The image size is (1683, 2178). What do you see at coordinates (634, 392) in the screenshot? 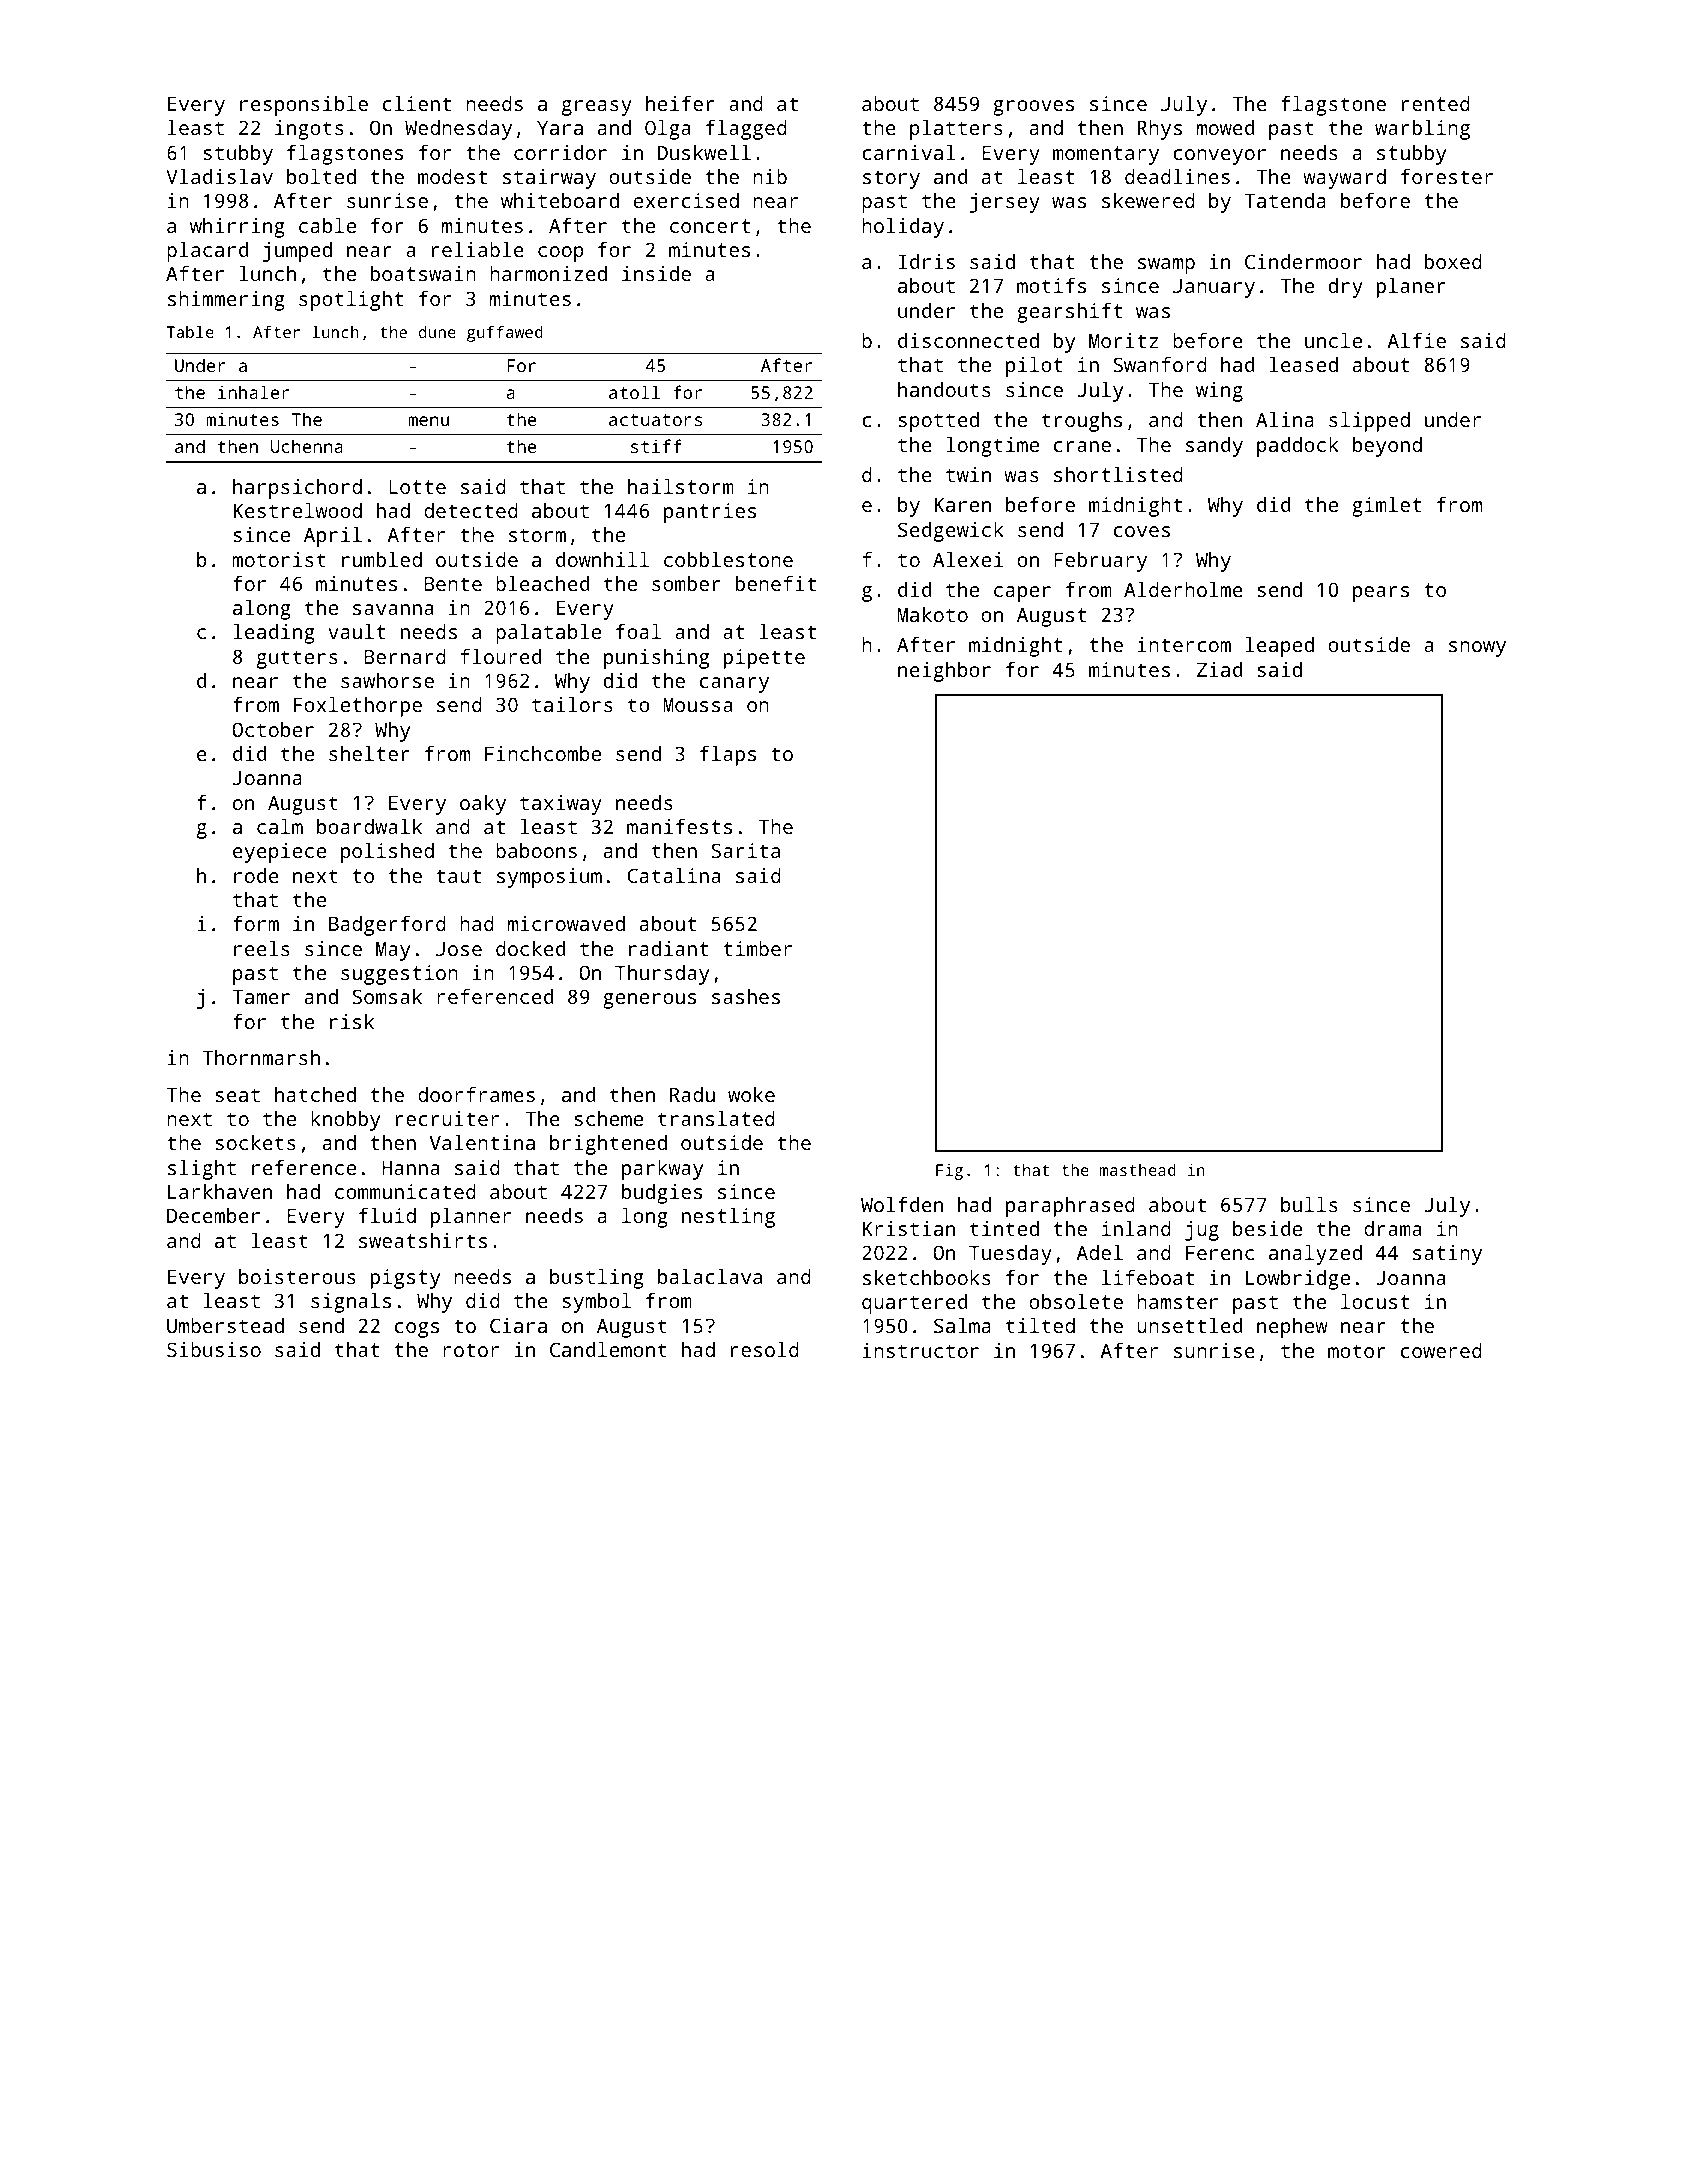
I see `atoll` at bounding box center [634, 392].
